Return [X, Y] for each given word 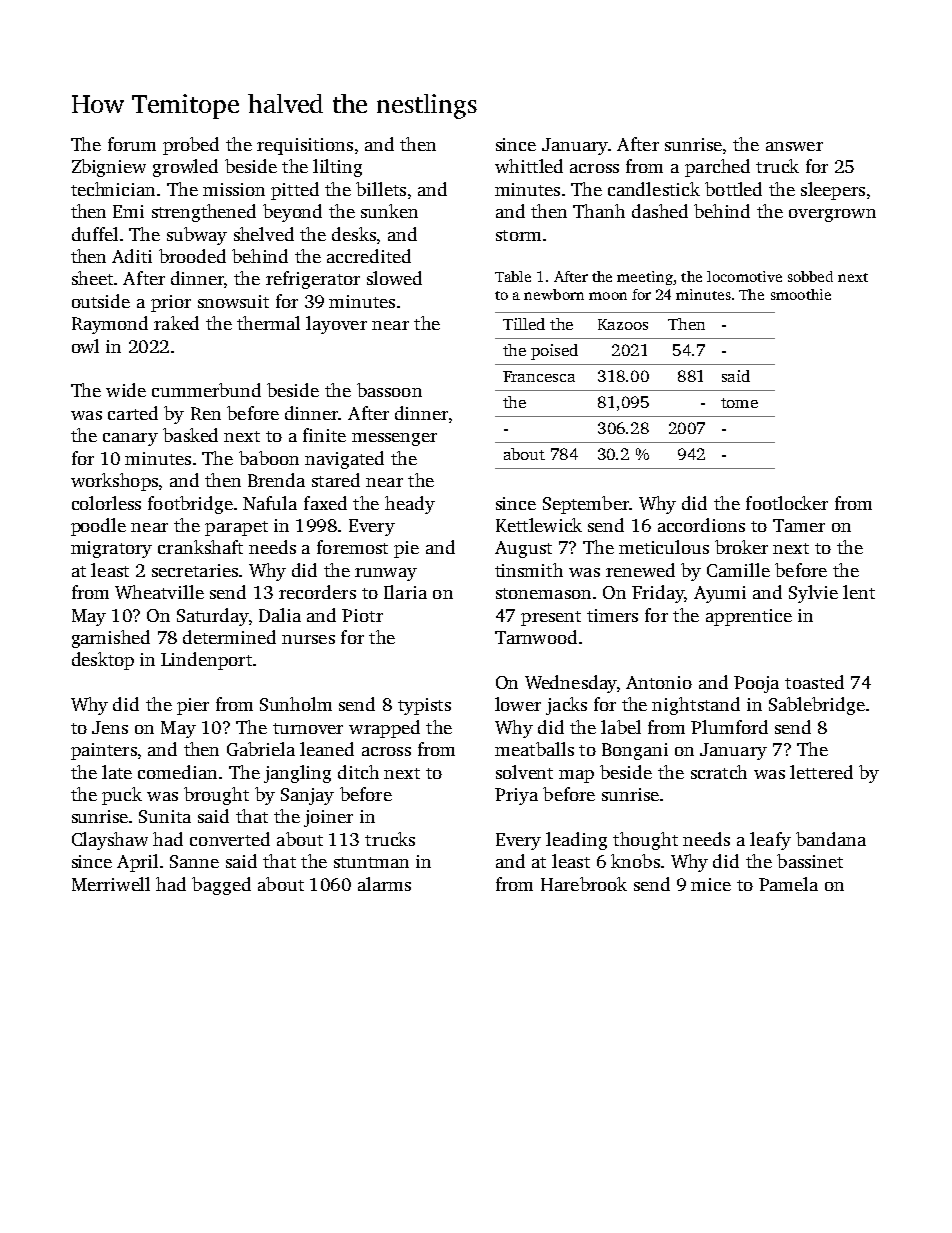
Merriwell [111, 884]
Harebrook [584, 884]
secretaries [195, 570]
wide [126, 390]
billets [381, 189]
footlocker [787, 503]
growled [185, 168]
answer [794, 146]
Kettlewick [539, 525]
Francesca [539, 376]
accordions [701, 525]
